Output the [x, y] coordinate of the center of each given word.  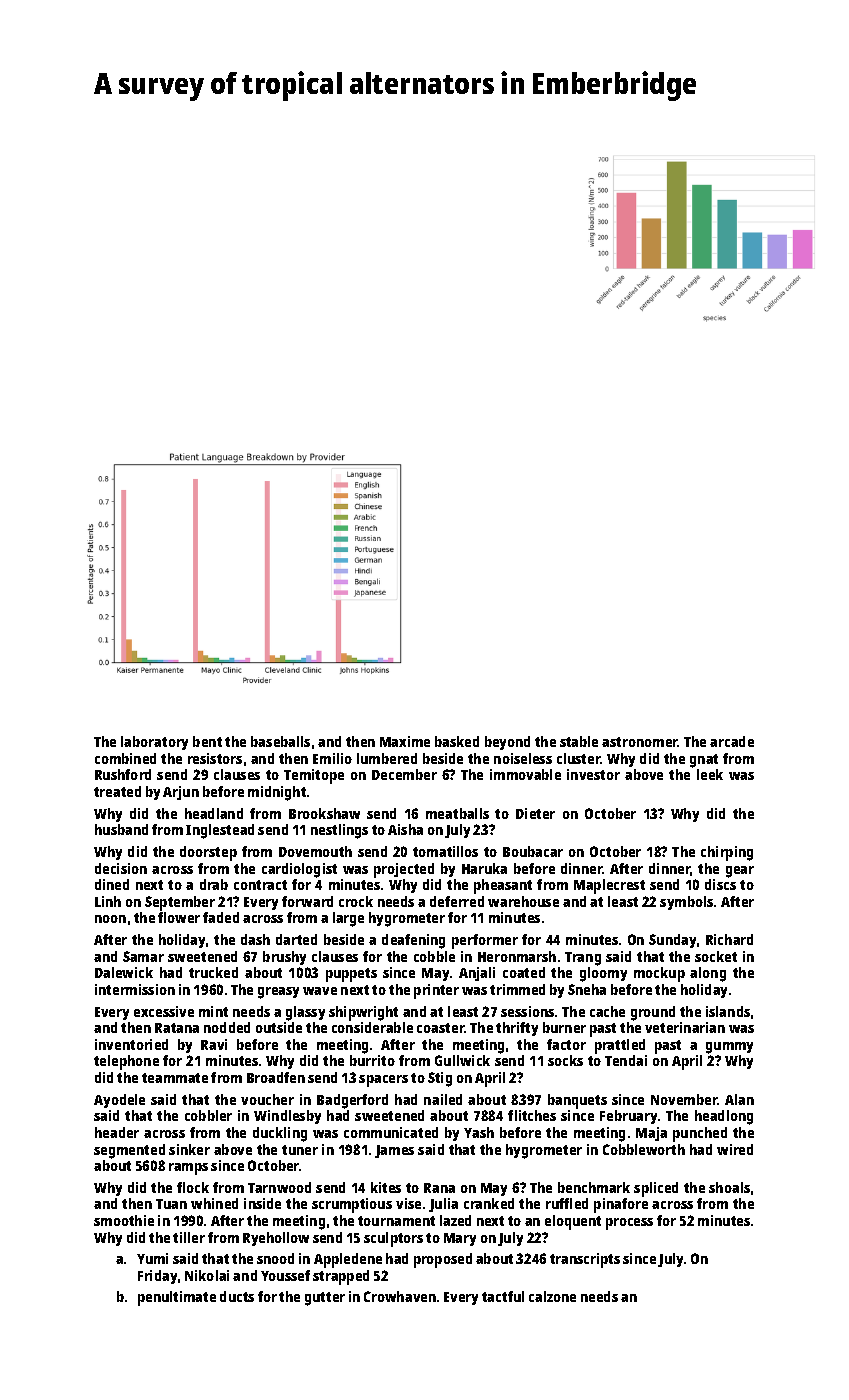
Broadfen [276, 1077]
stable [579, 741]
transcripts [585, 1260]
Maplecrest [609, 886]
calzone [552, 1296]
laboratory [154, 743]
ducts [237, 1296]
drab [214, 884]
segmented [129, 1151]
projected [404, 870]
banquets [577, 1101]
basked [457, 741]
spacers [383, 1081]
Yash [479, 1132]
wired [735, 1149]
